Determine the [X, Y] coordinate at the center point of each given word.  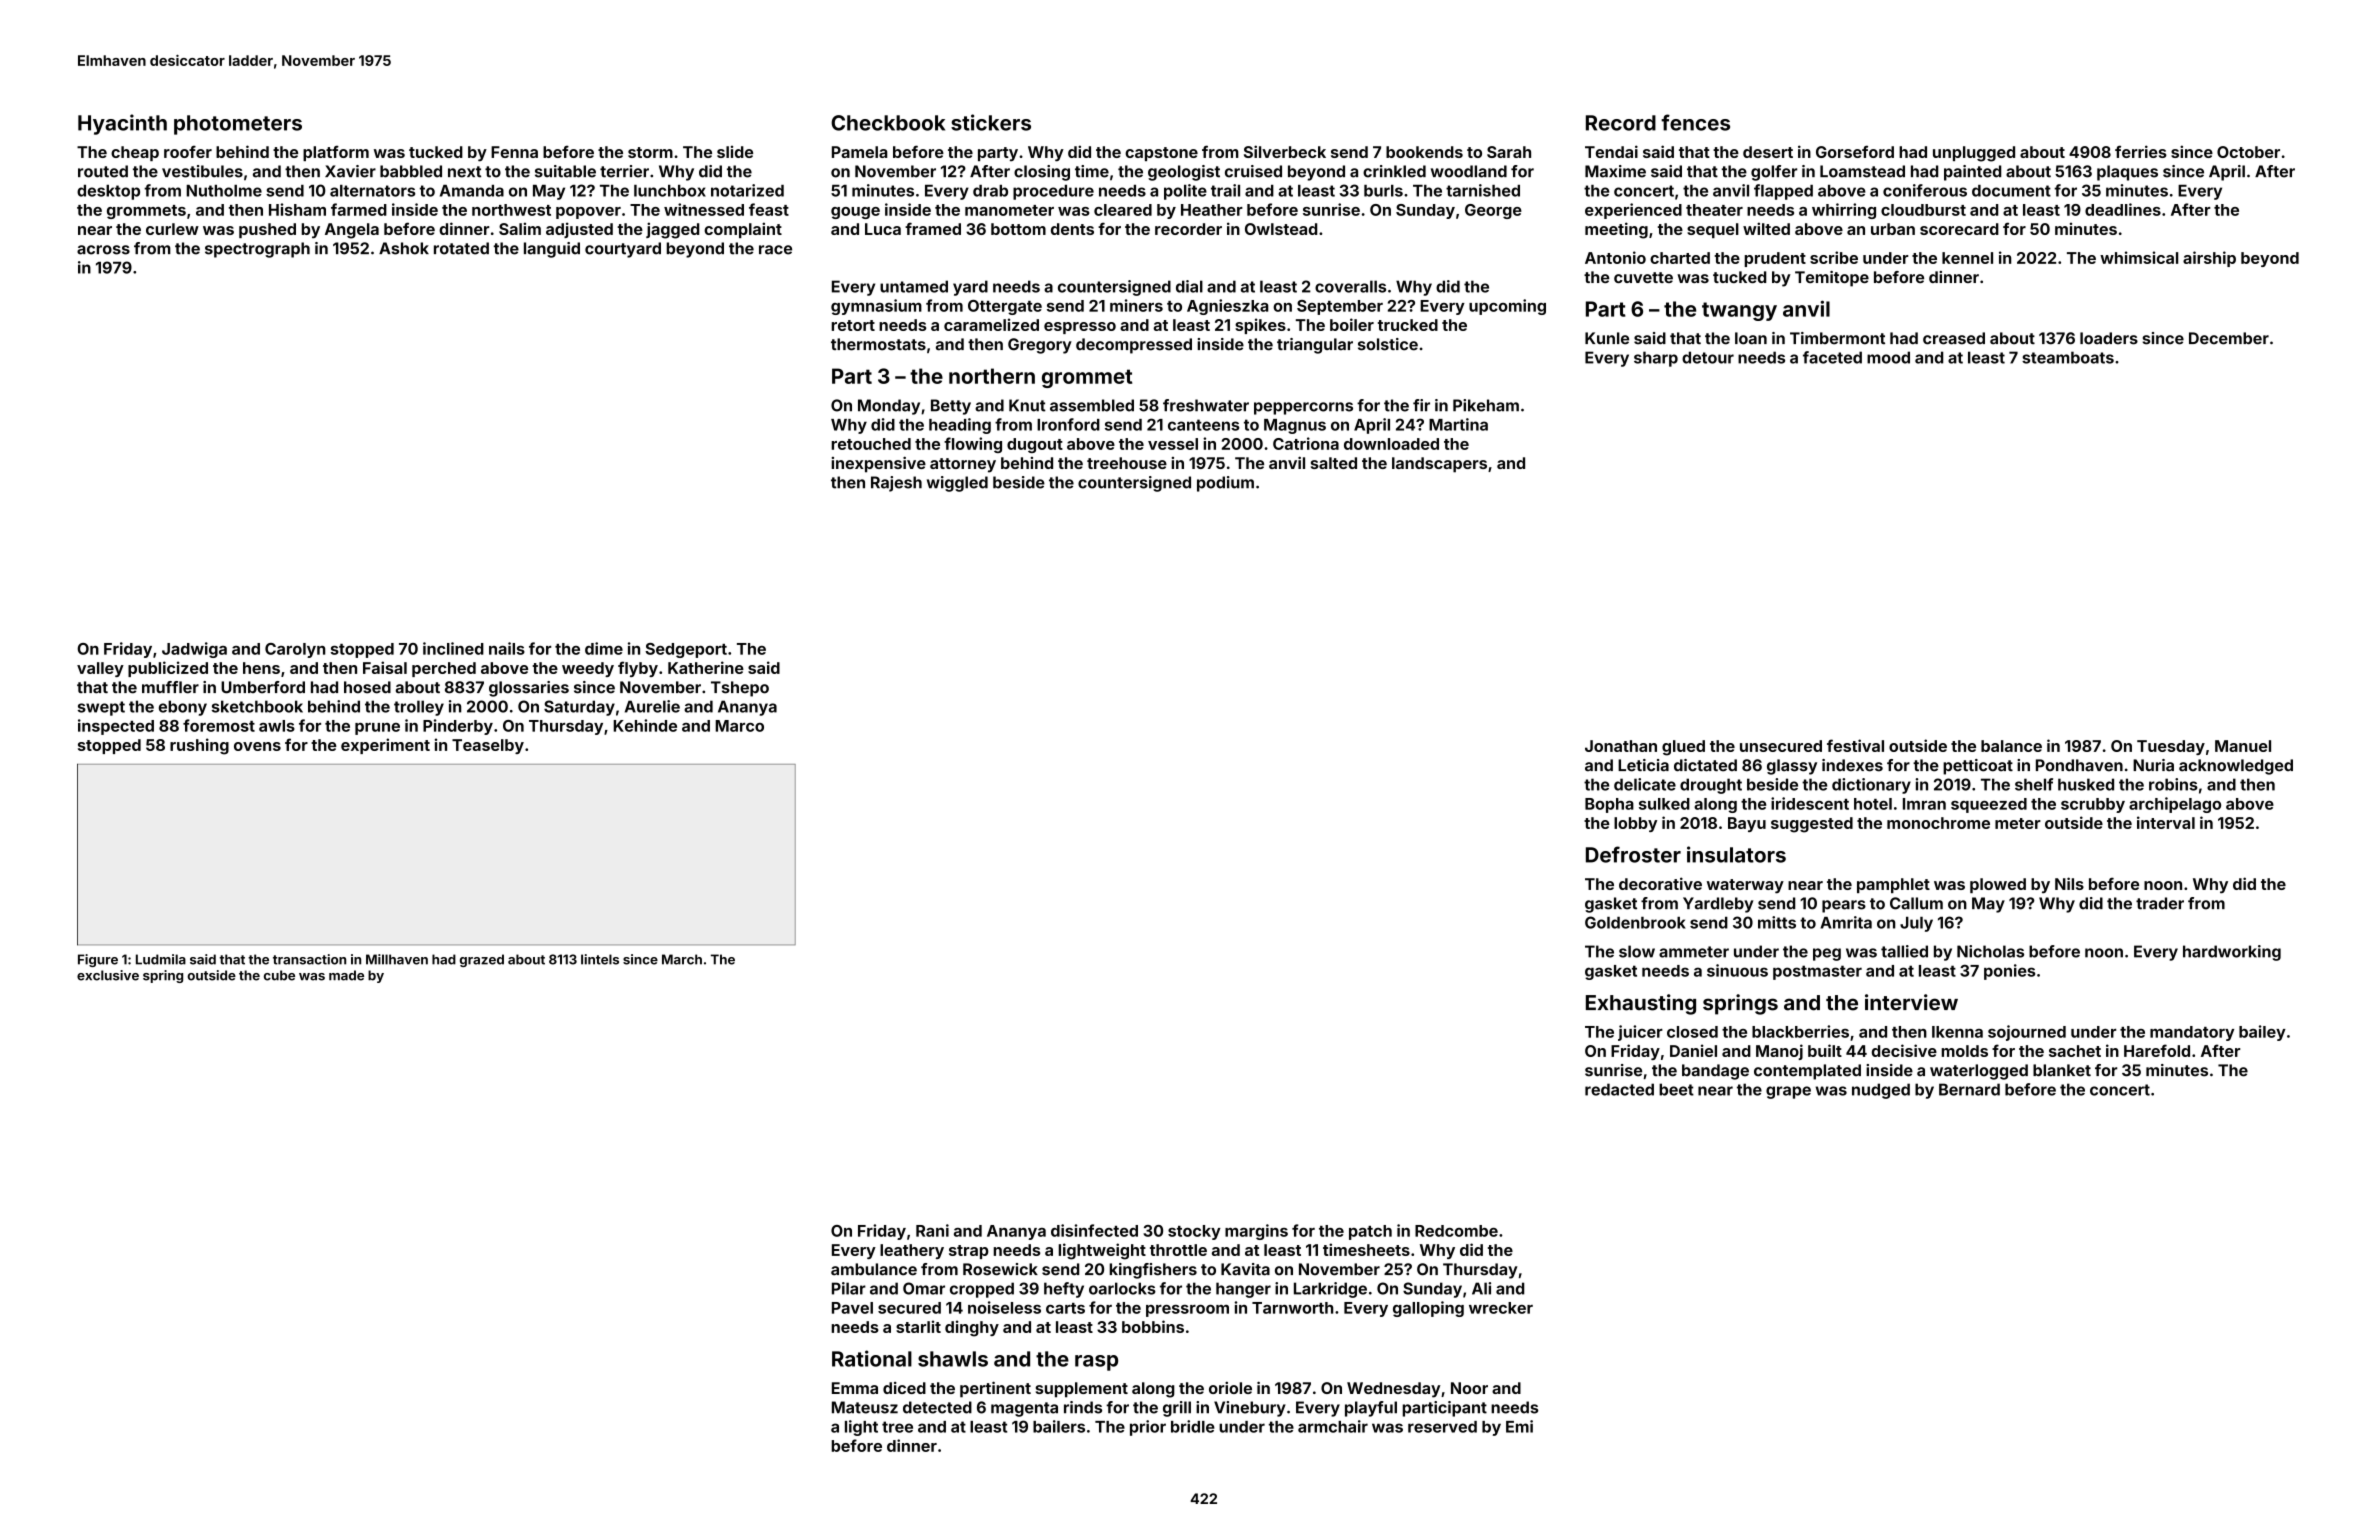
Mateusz [865, 1407]
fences [1695, 122]
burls [1383, 191]
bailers [1059, 1426]
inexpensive [879, 464]
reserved [1442, 1427]
